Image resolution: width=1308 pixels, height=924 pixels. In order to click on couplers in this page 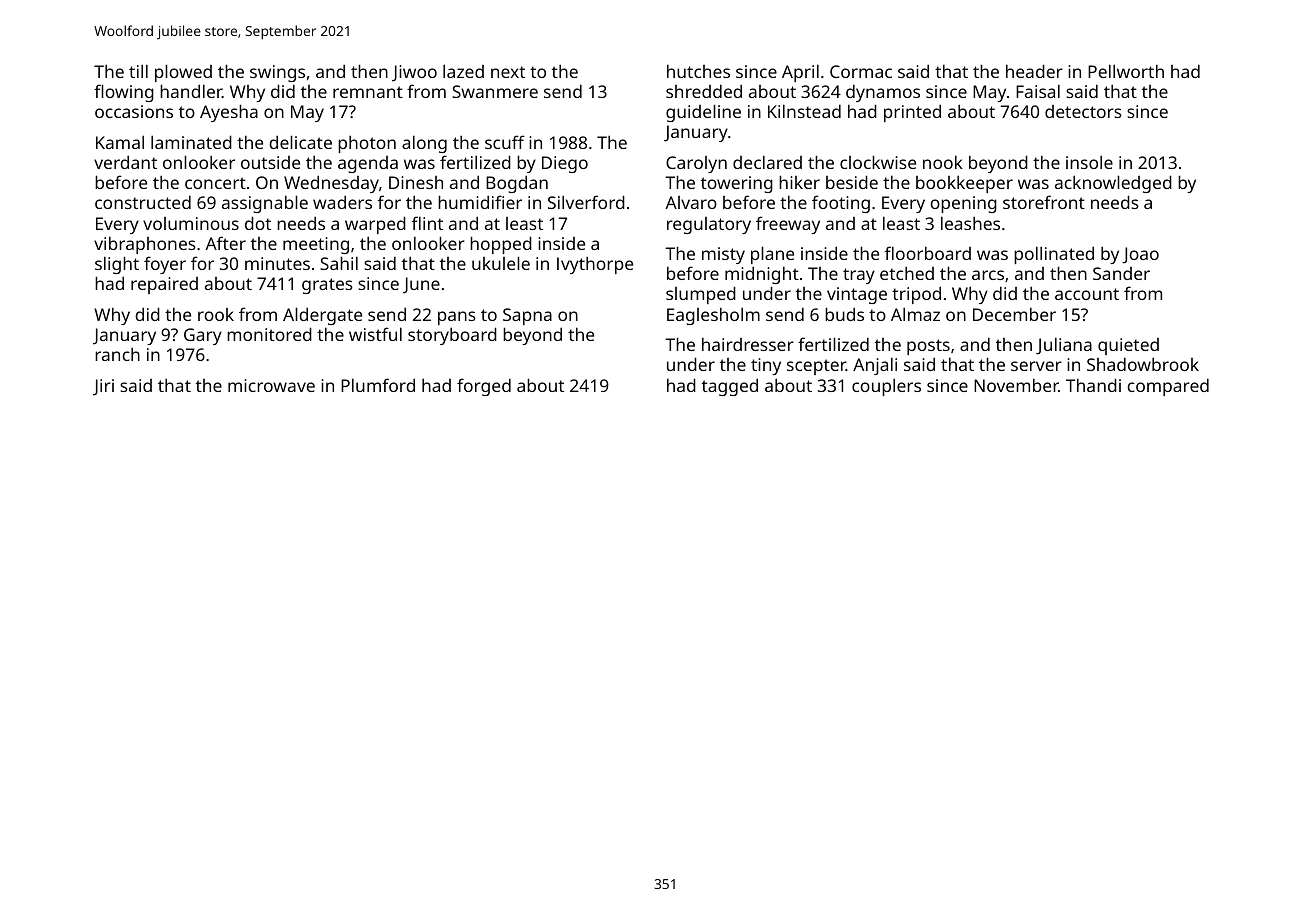, I will do `click(886, 387)`.
